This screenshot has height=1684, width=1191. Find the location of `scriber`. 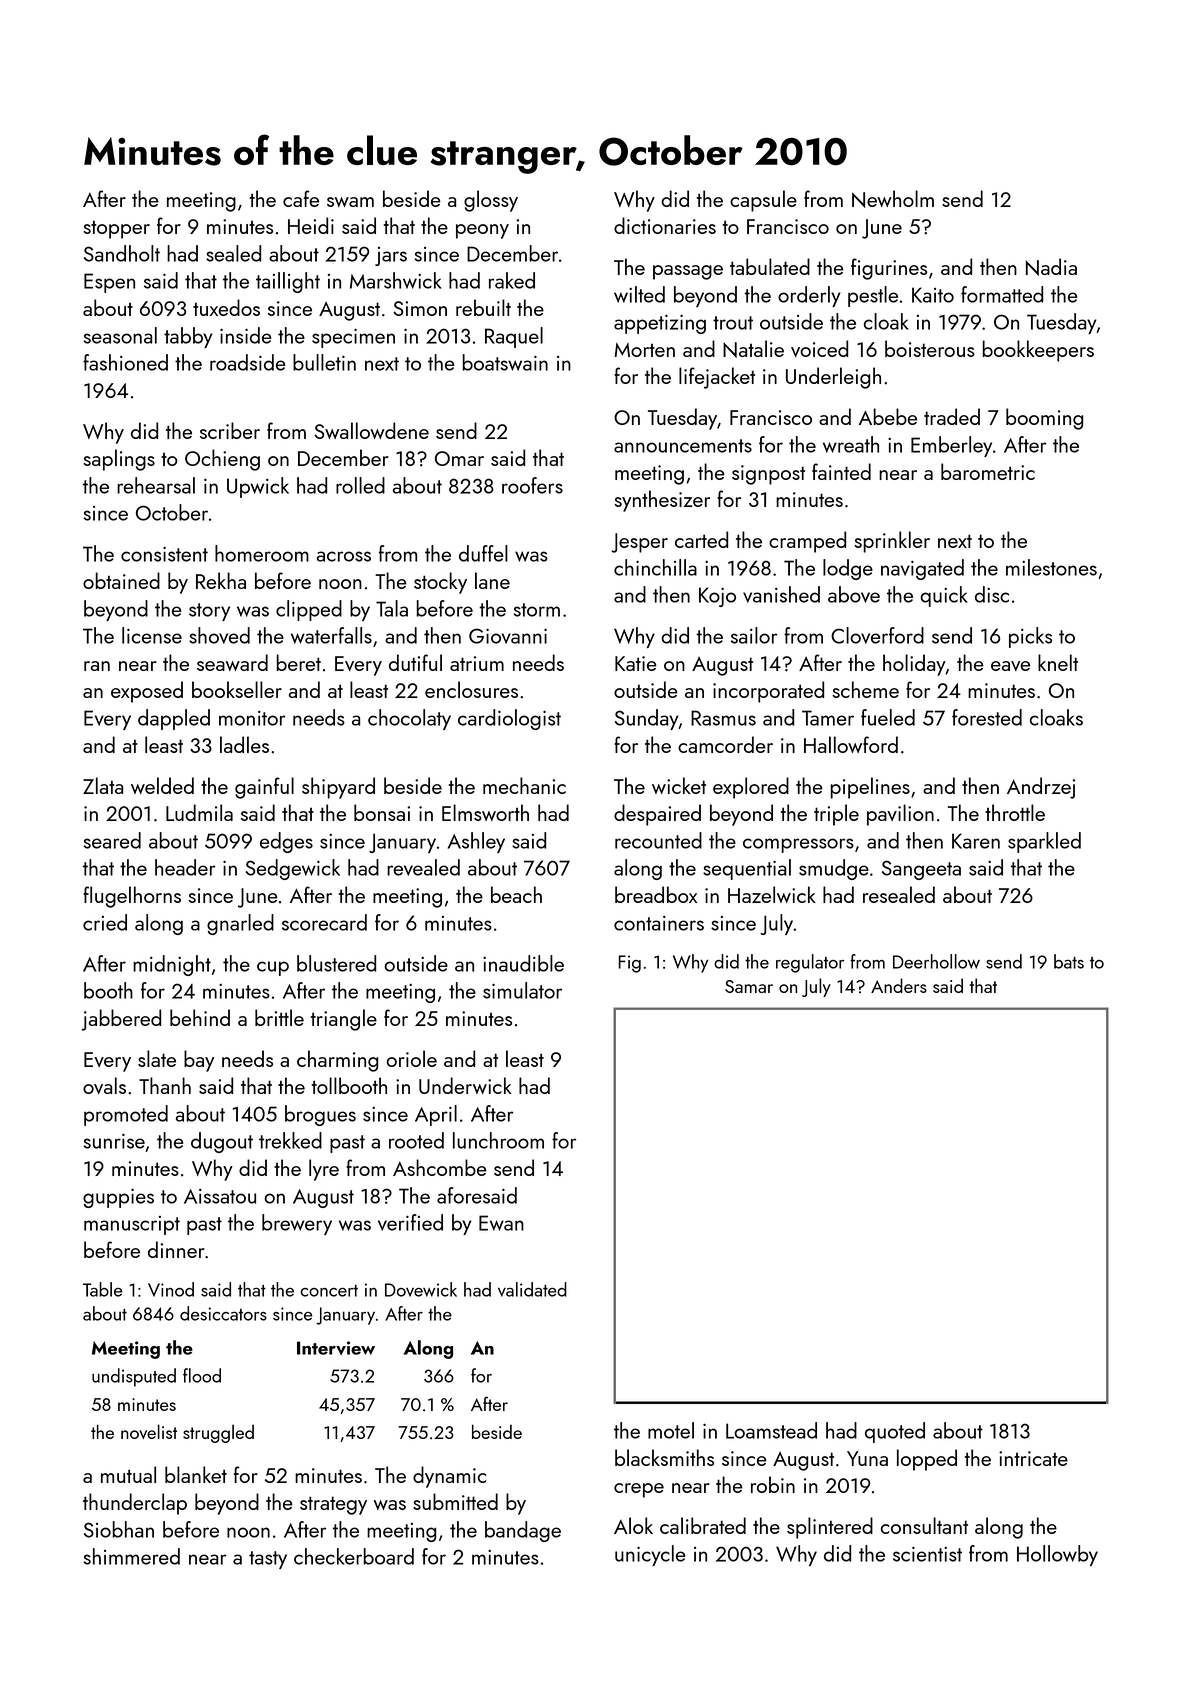

scriber is located at coordinates (230, 430).
